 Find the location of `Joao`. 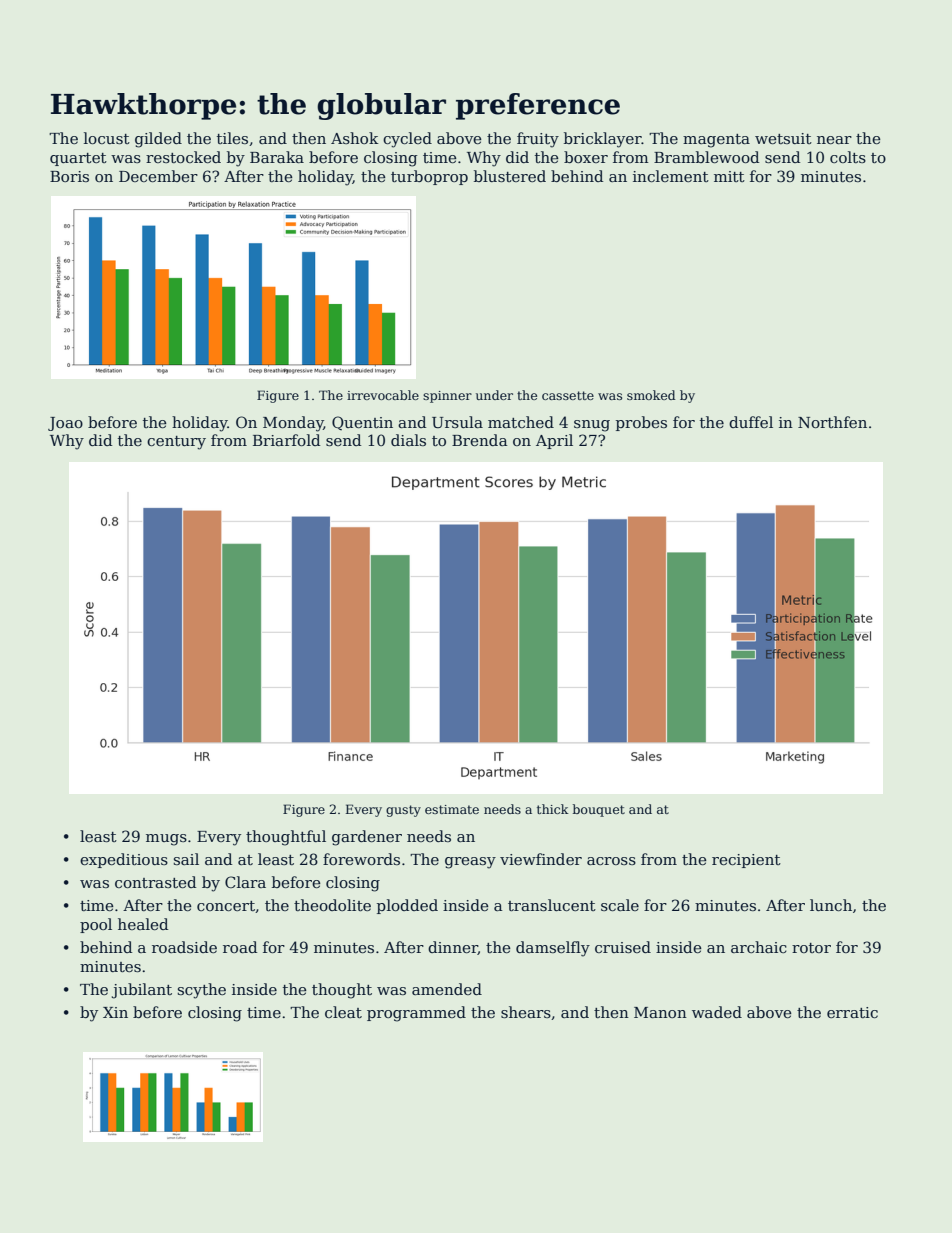

Joao is located at coordinates (65, 424).
